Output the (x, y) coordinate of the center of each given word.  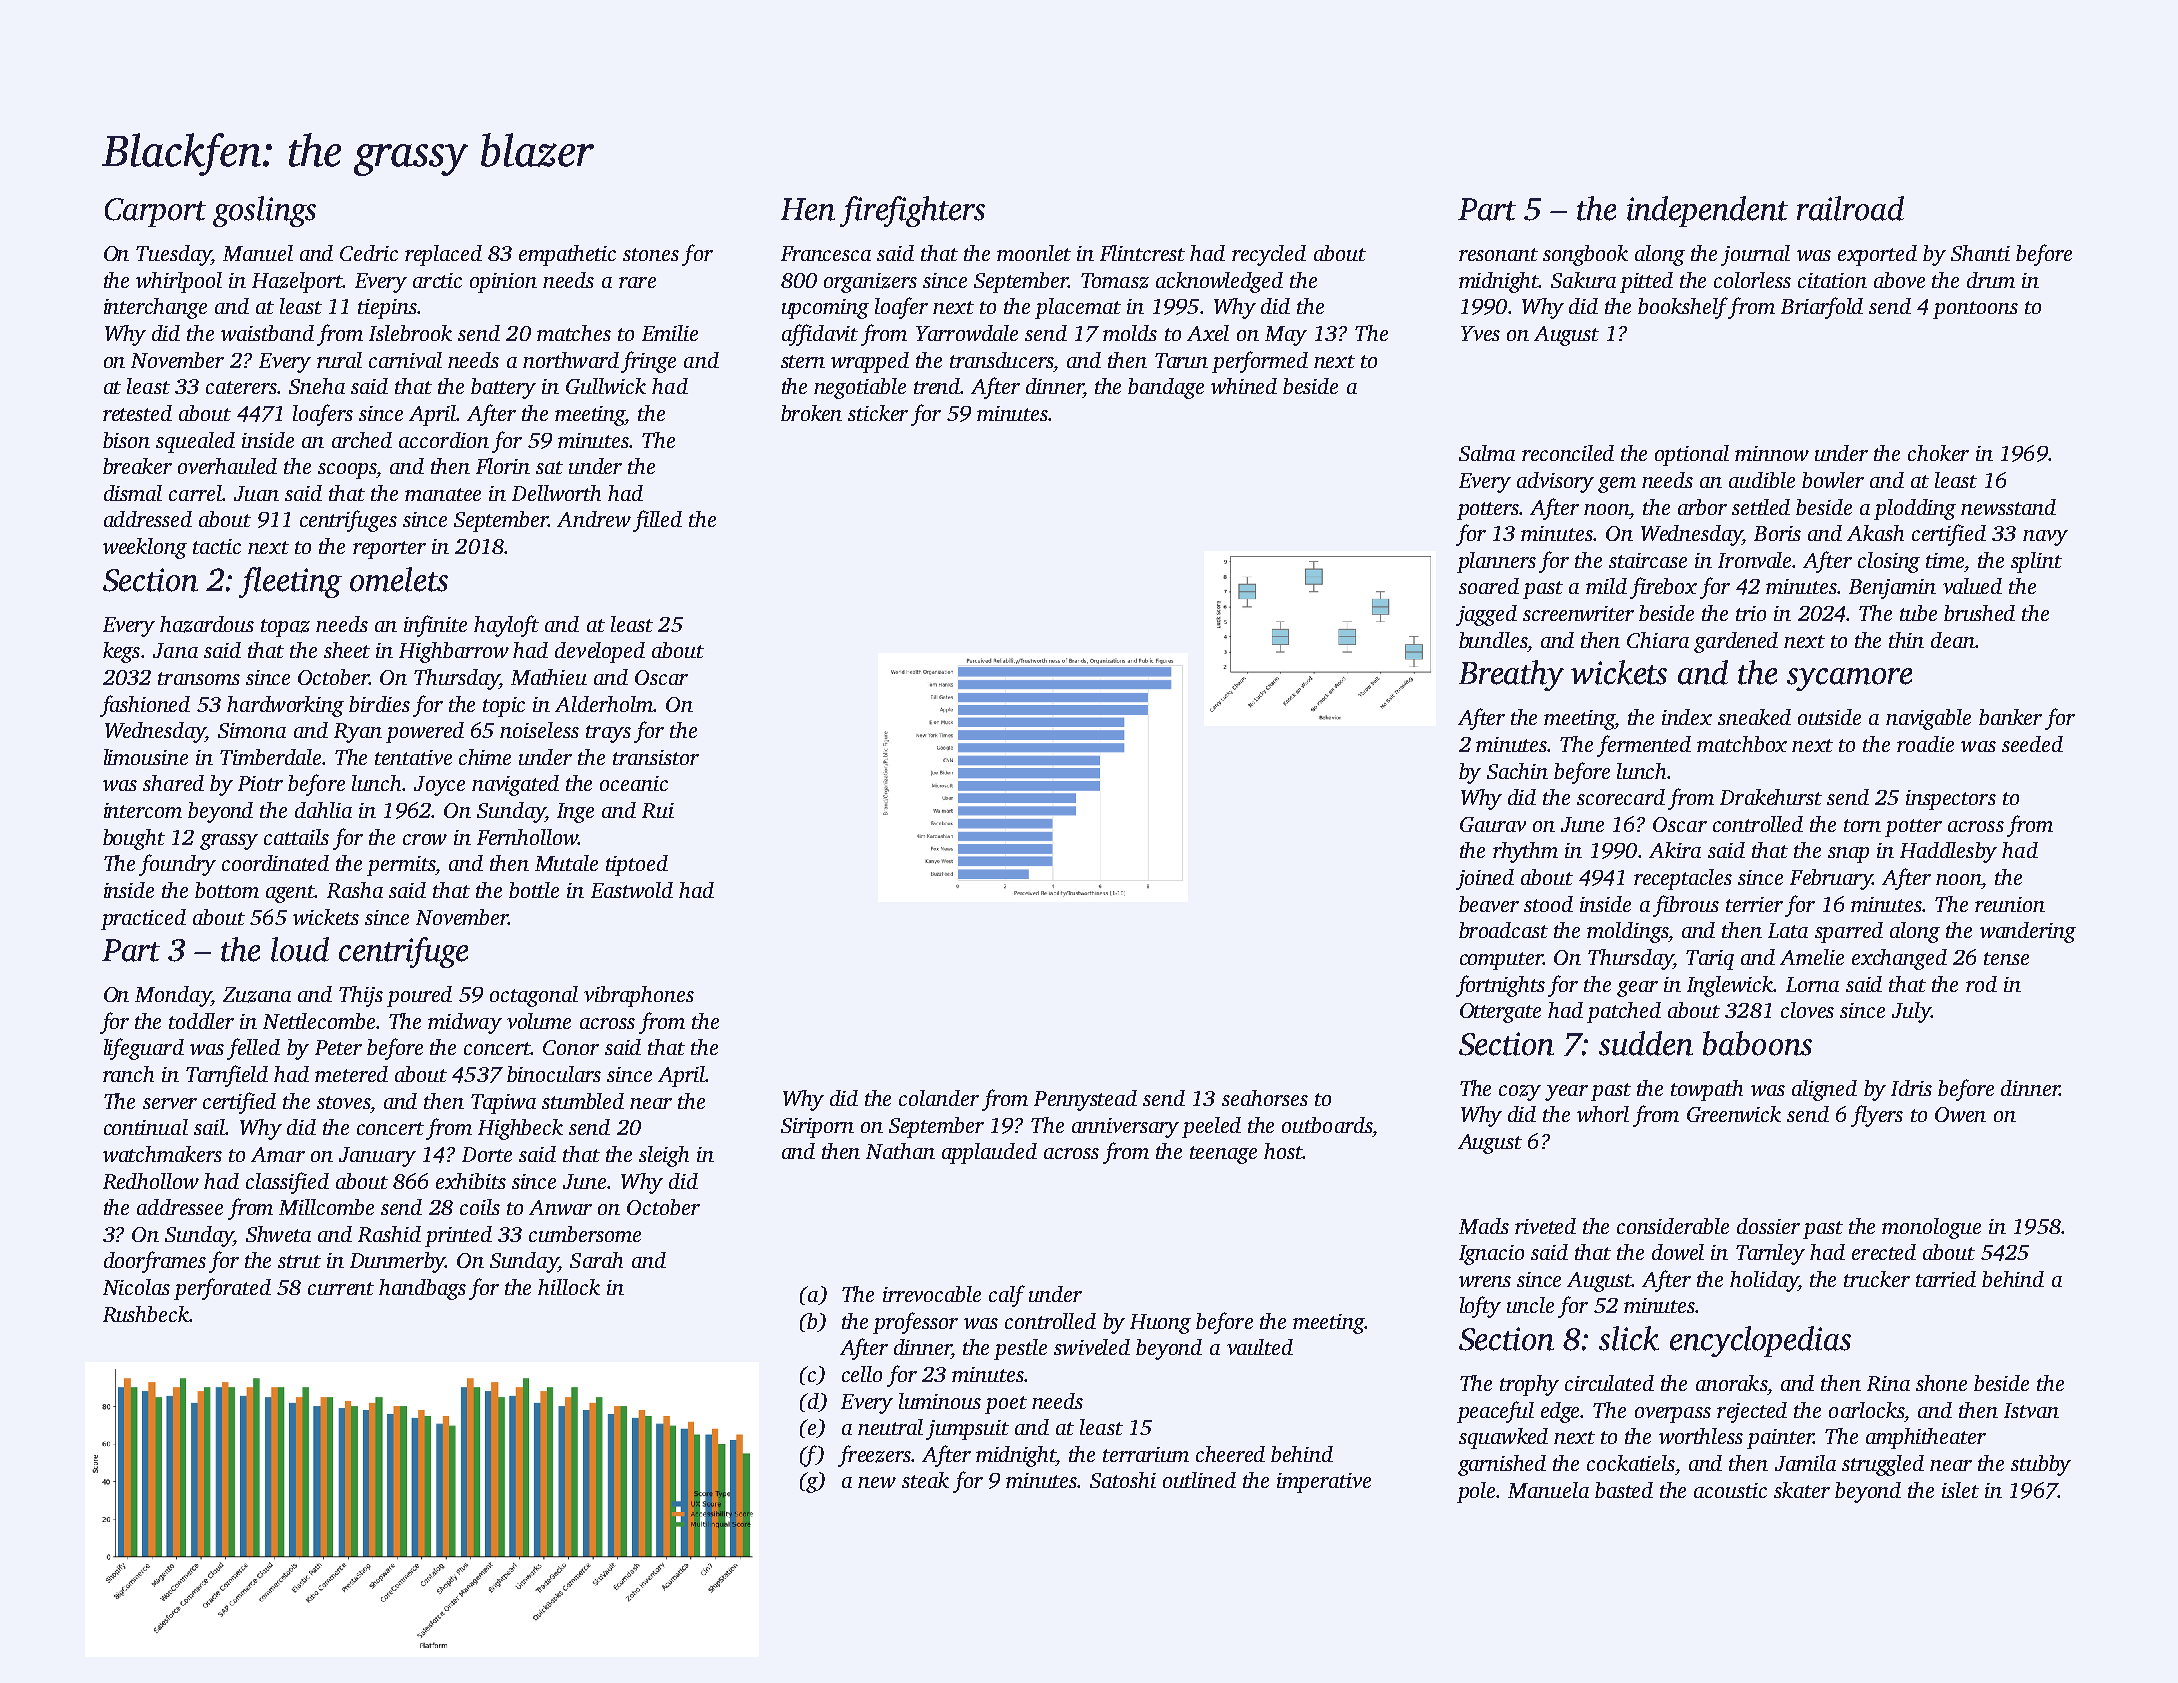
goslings (264, 211)
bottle (534, 890)
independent (1707, 211)
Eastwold (632, 890)
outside (1829, 717)
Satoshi (1123, 1480)
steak (925, 1480)
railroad (1850, 208)
